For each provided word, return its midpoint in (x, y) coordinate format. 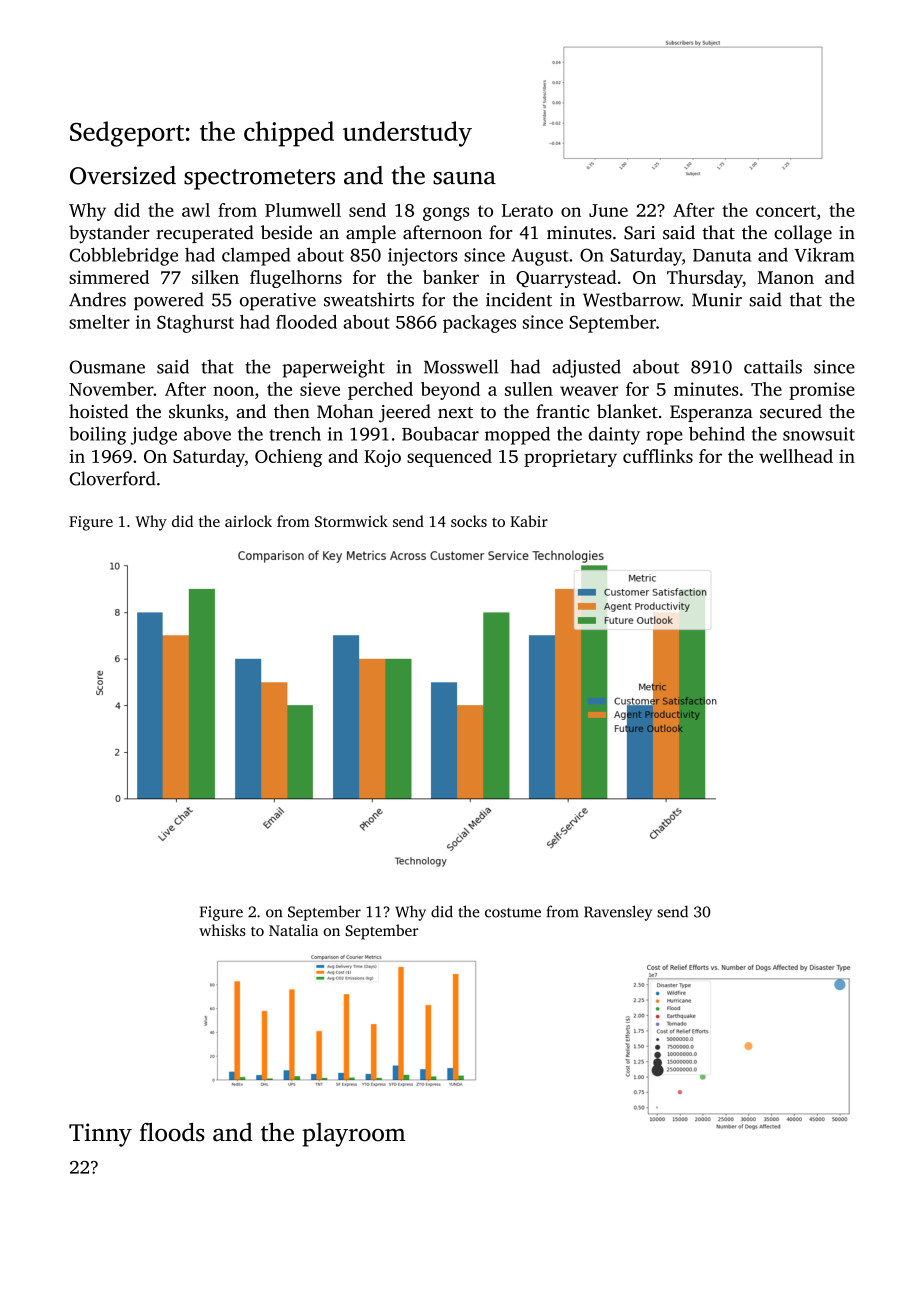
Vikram (824, 254)
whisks (222, 930)
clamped (256, 256)
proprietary (570, 458)
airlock (248, 521)
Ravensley (618, 913)
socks (469, 521)
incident (519, 299)
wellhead (796, 456)
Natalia (293, 930)
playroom (354, 1135)
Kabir (529, 521)
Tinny (100, 1135)
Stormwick (351, 521)
